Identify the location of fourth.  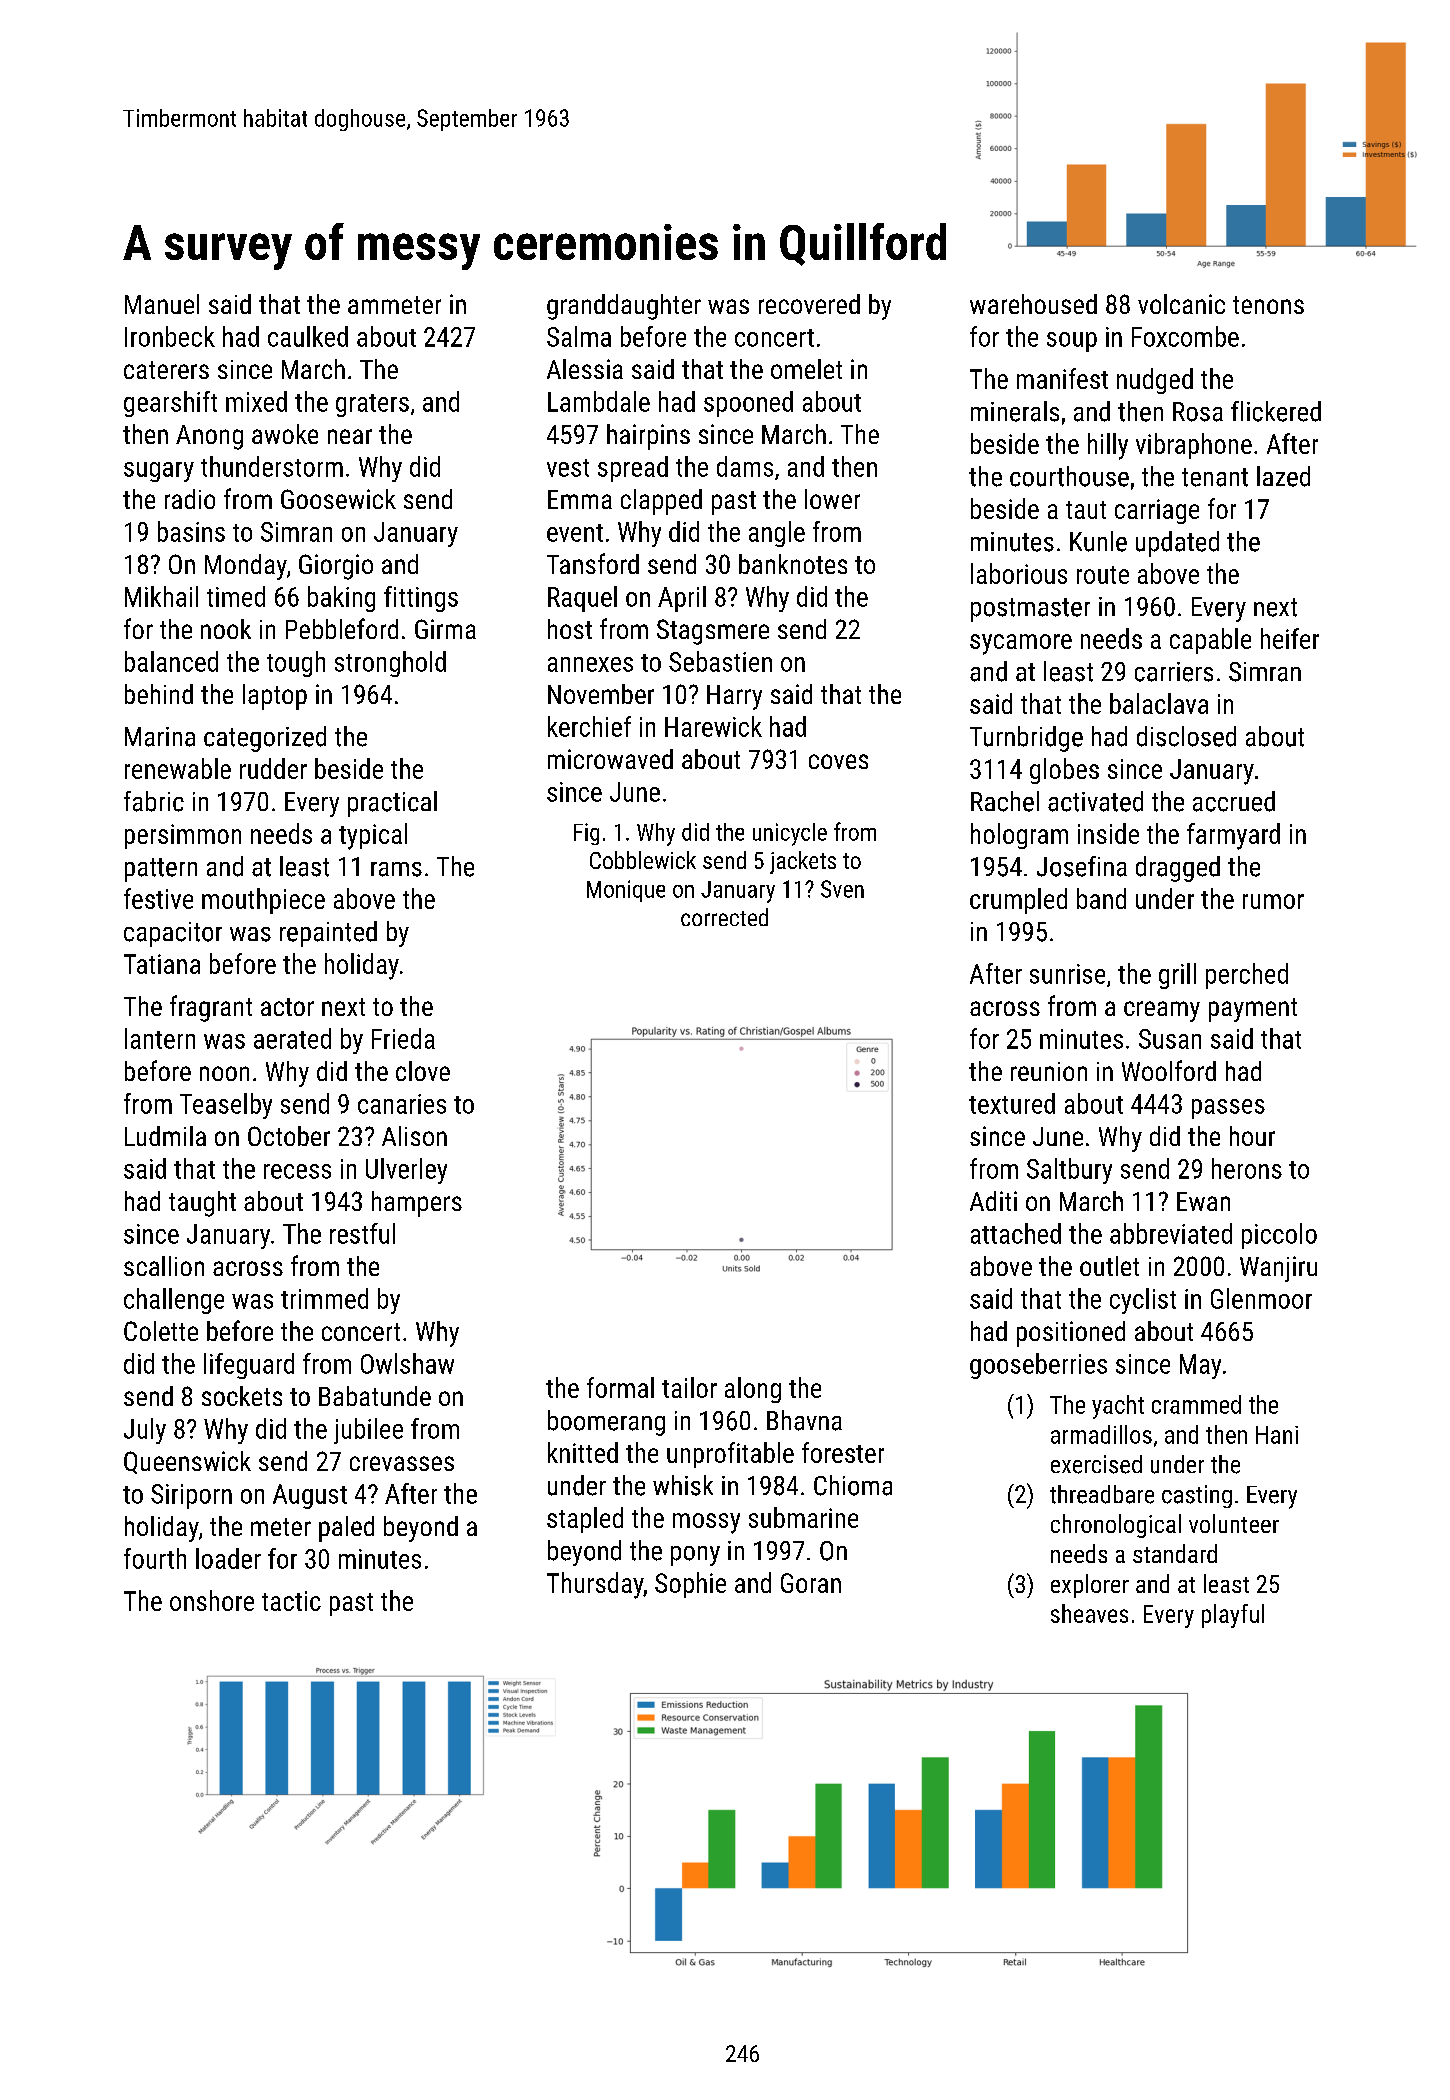
(155, 1558).
